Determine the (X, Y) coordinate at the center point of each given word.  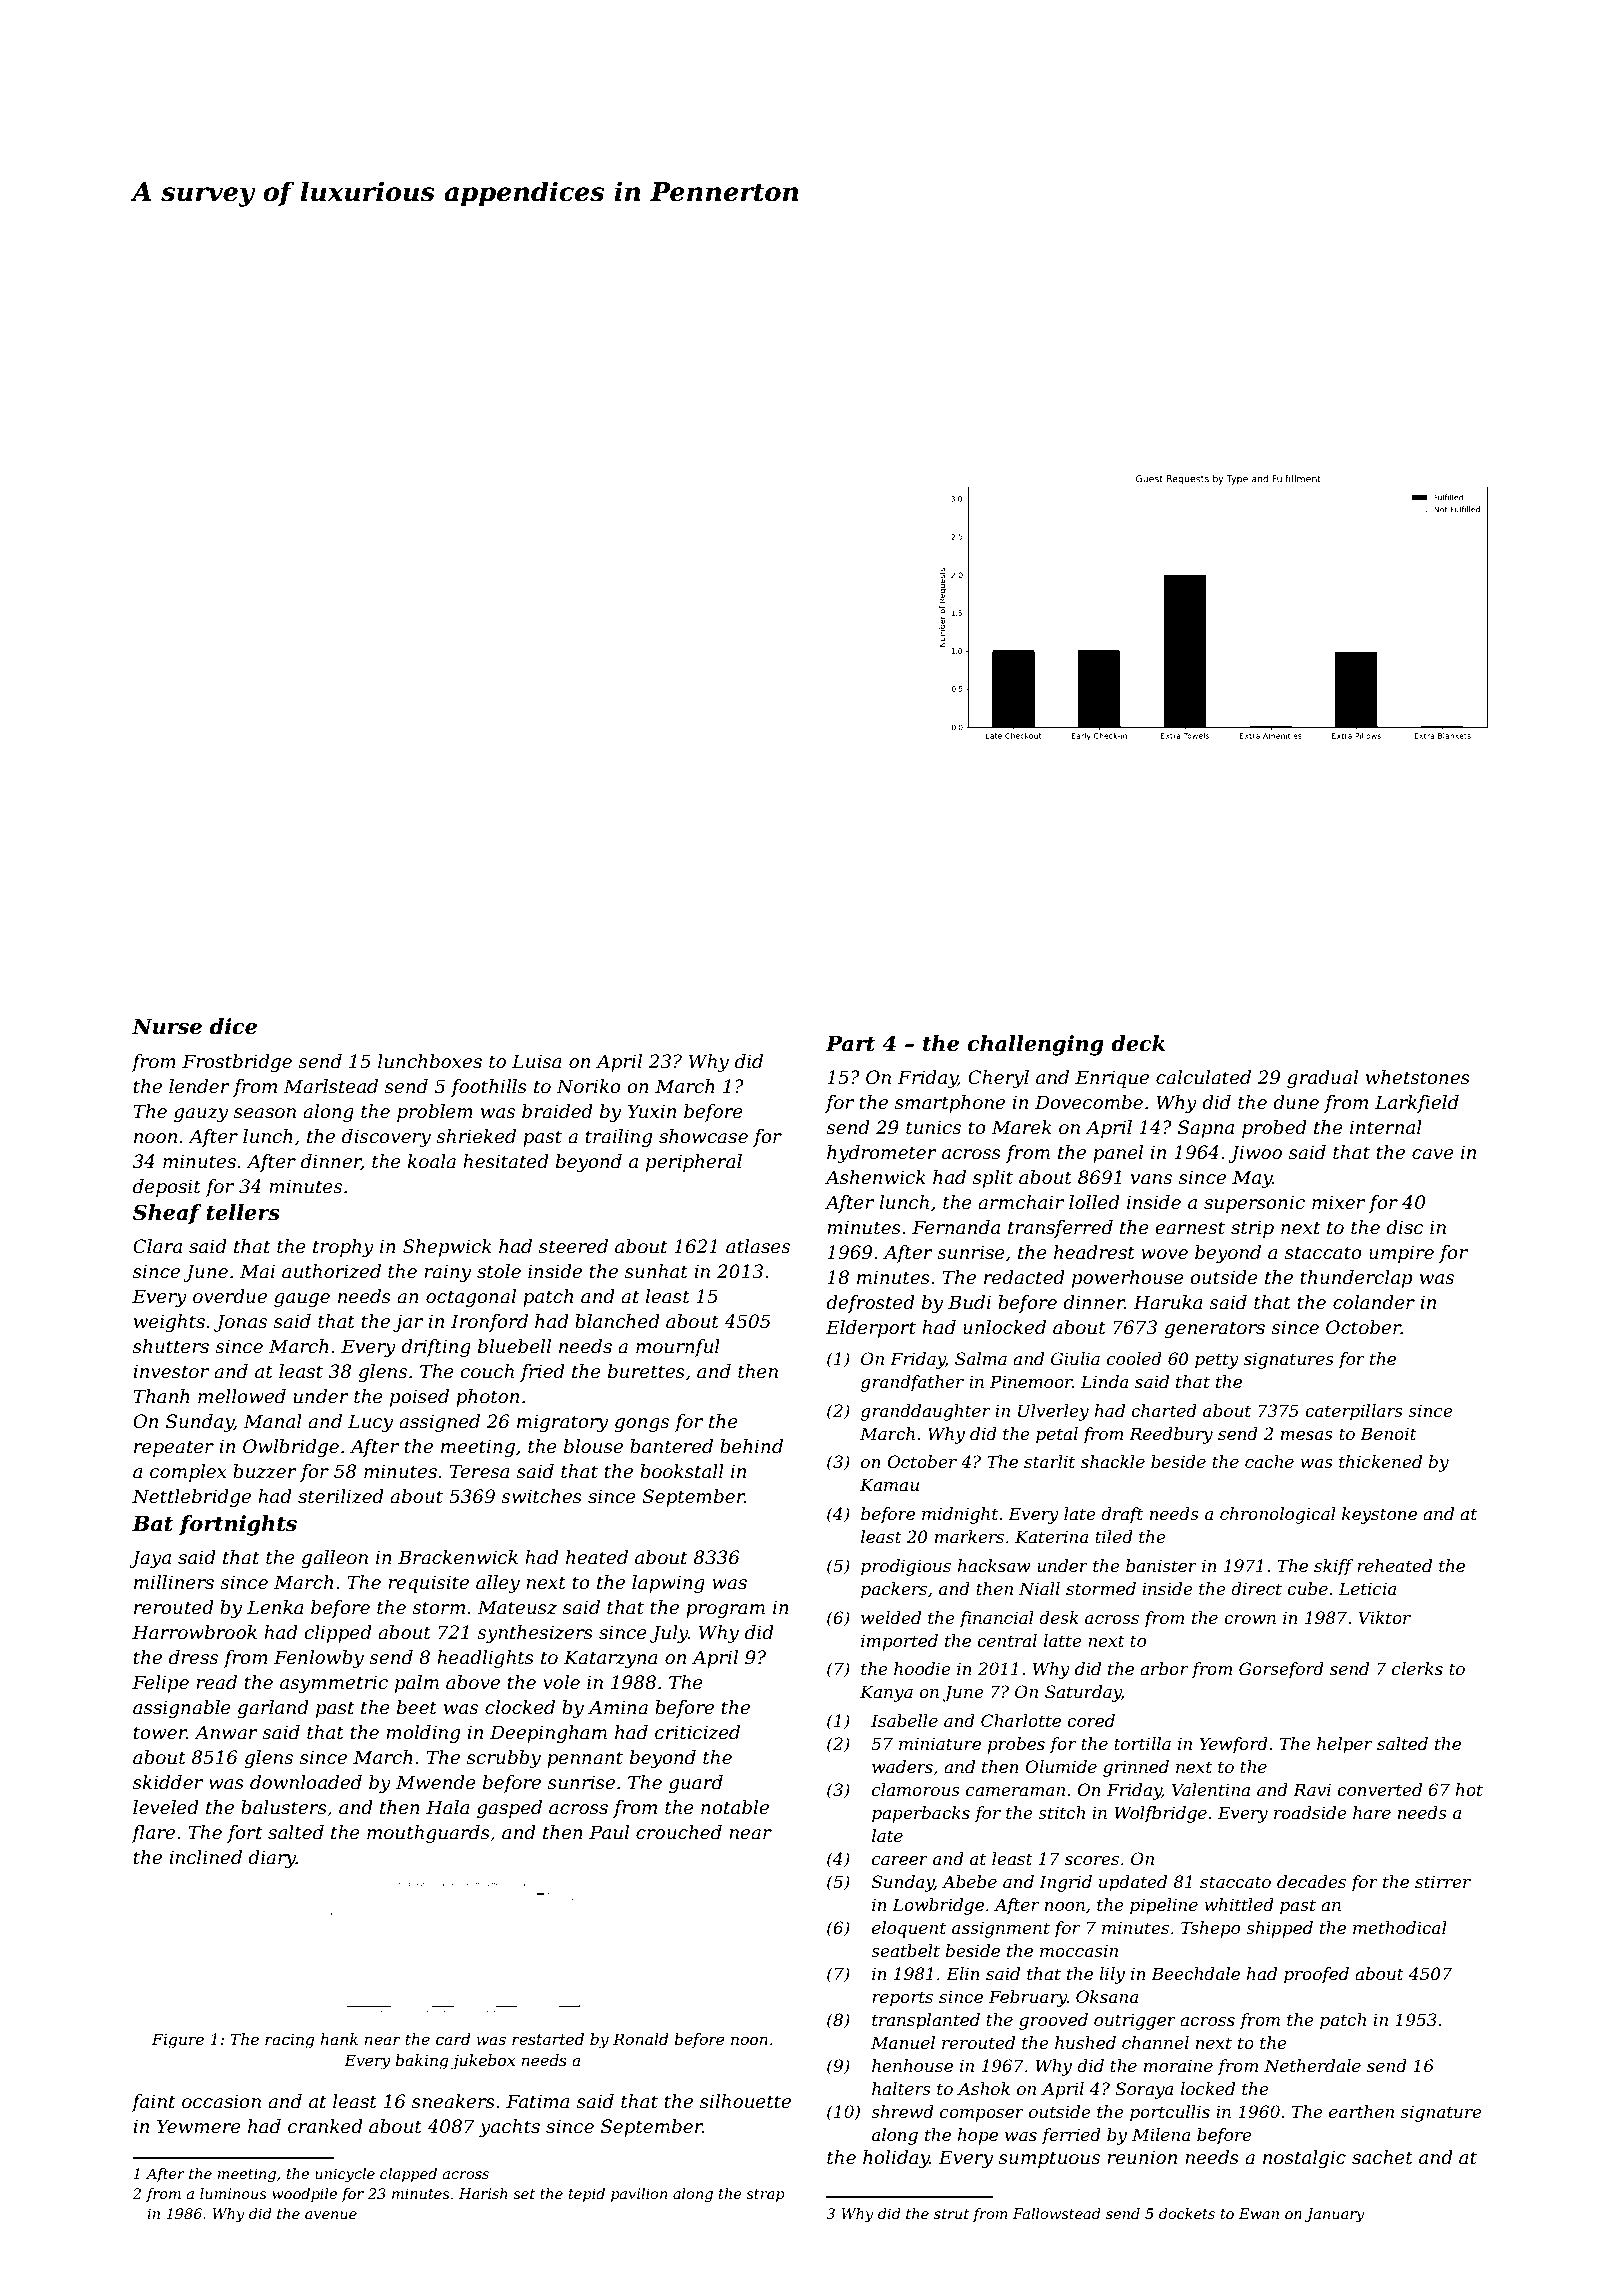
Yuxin (652, 1111)
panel (1118, 1154)
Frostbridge (237, 1063)
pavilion (639, 2195)
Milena (1161, 2134)
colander (1374, 1302)
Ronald (641, 2039)
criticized (697, 1732)
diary (272, 1859)
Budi (969, 1302)
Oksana (1107, 1996)
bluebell (514, 1346)
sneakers (453, 2101)
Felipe (160, 1684)
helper (1344, 1745)
